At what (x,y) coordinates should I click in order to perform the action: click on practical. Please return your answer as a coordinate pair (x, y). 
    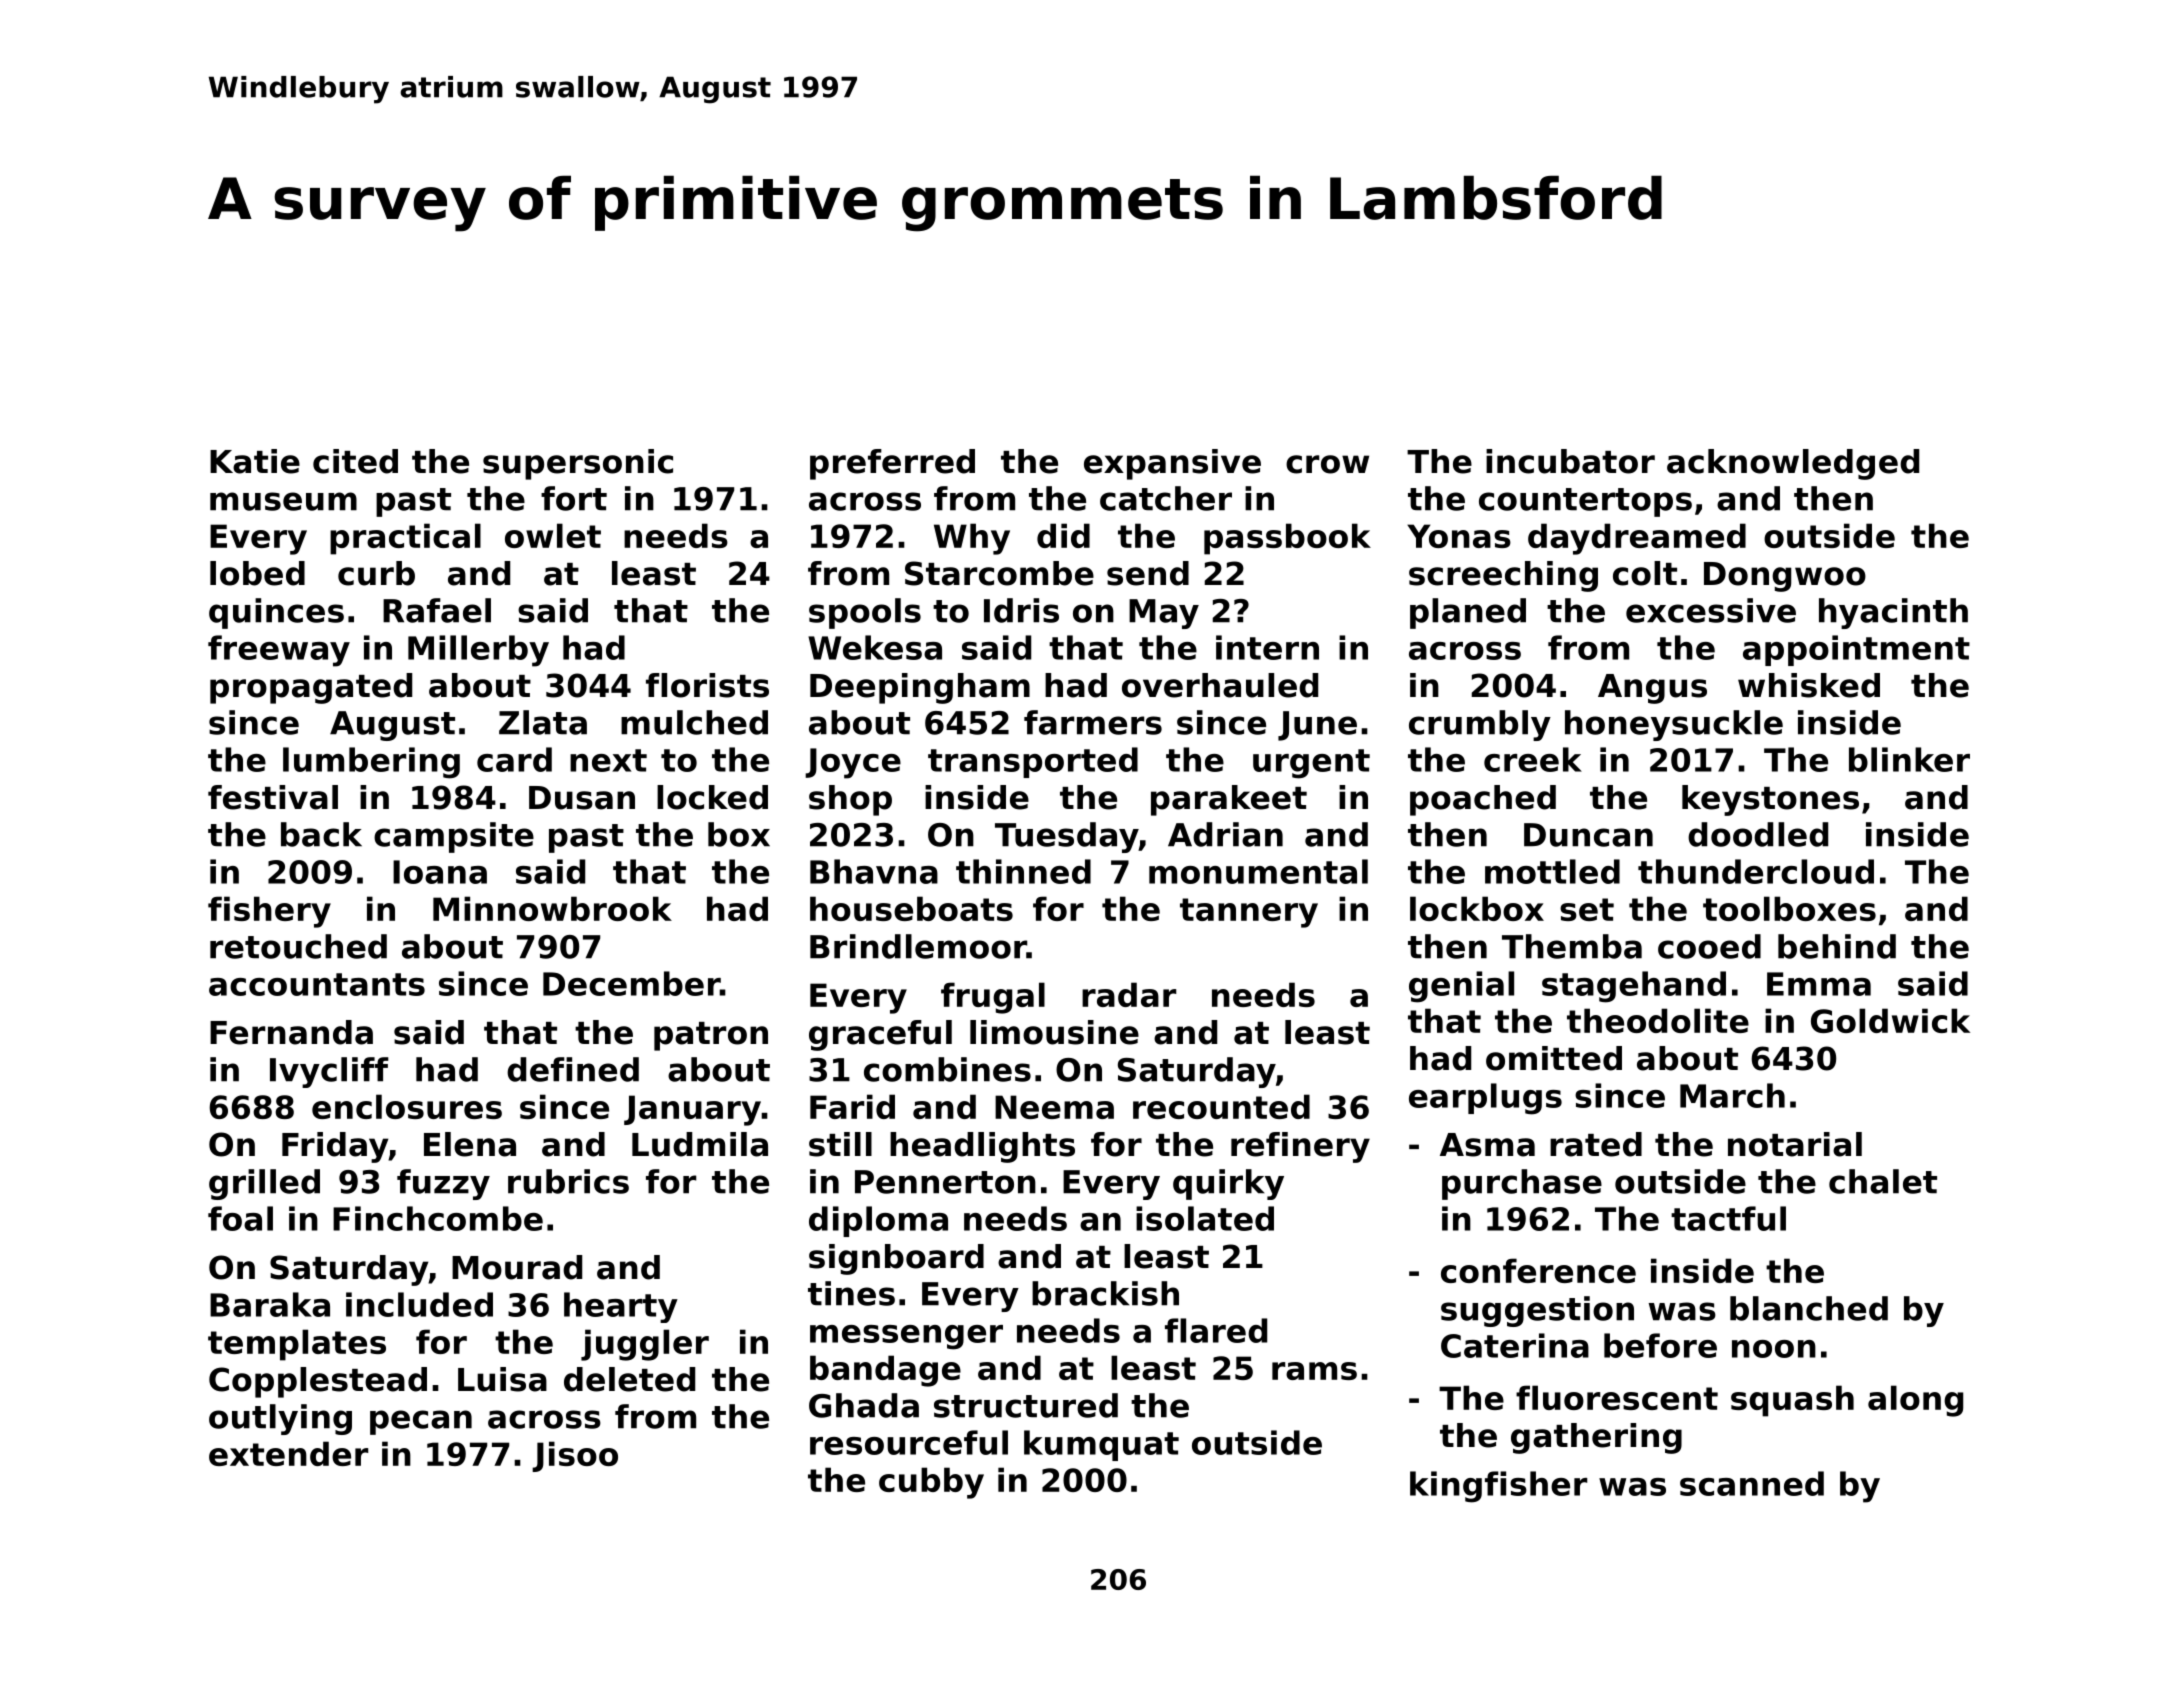
    Looking at the image, I should click on (405, 539).
